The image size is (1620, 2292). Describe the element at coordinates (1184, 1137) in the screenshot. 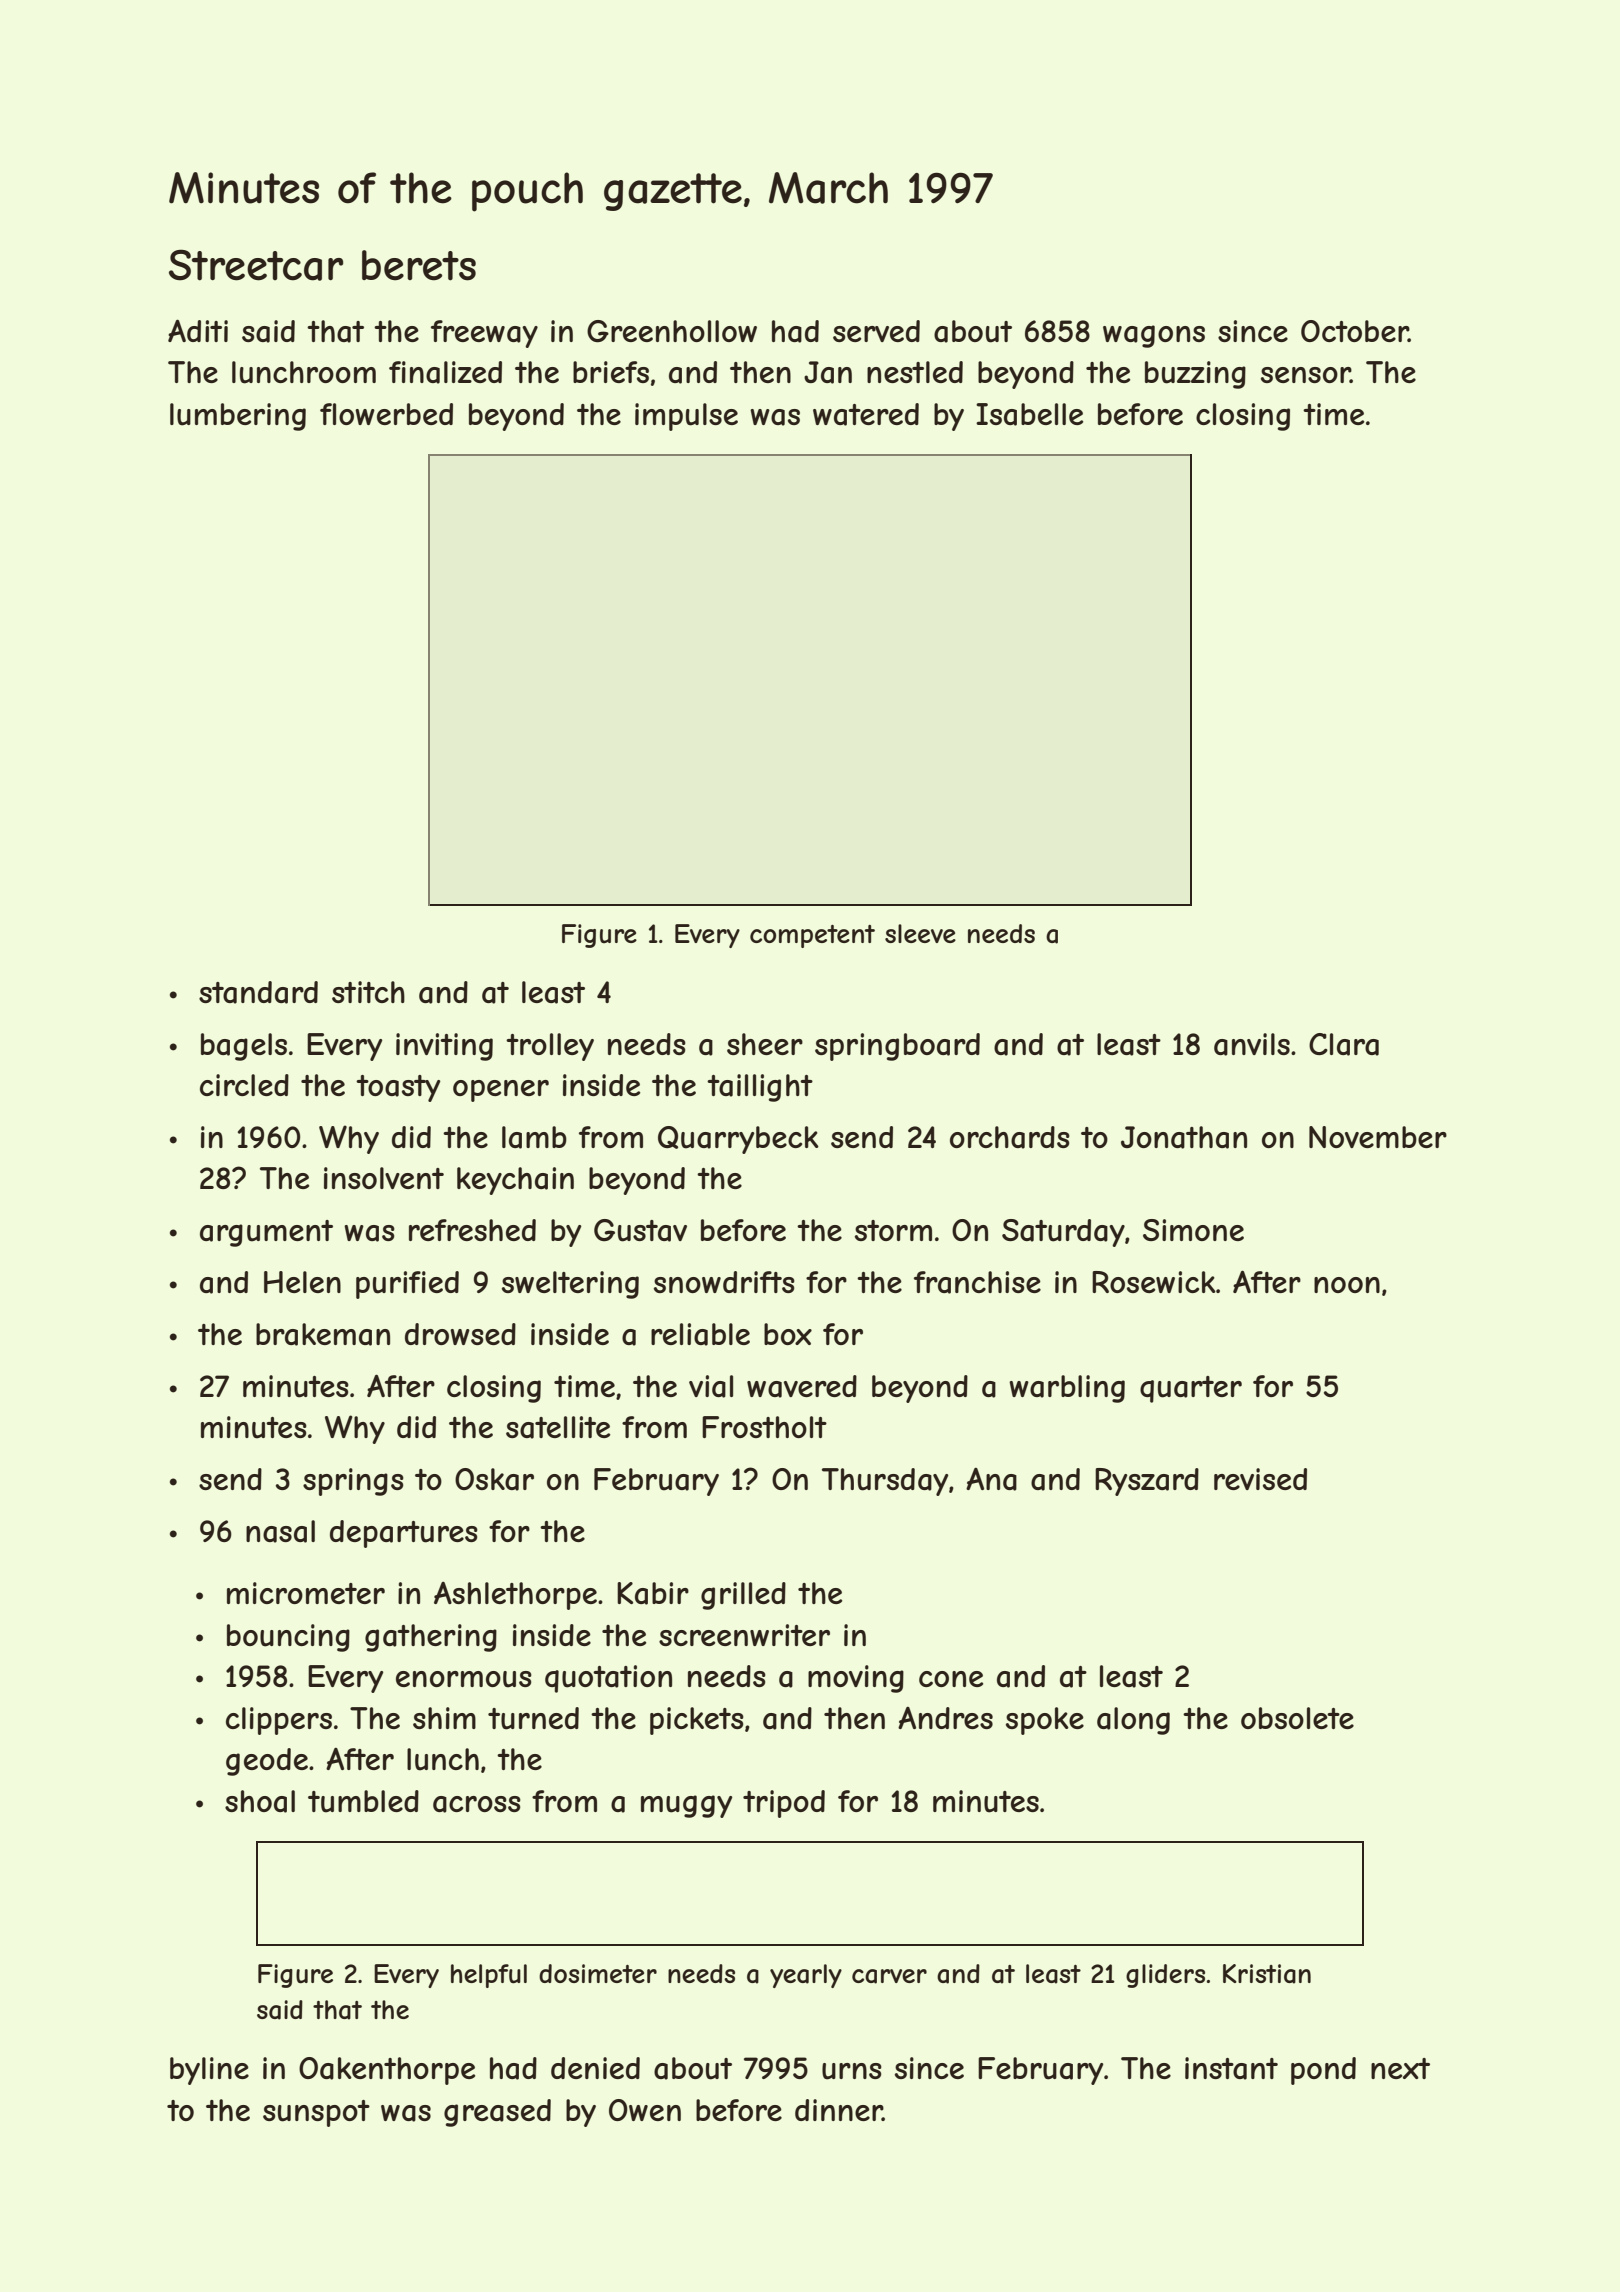

I see `Jonathan` at that location.
